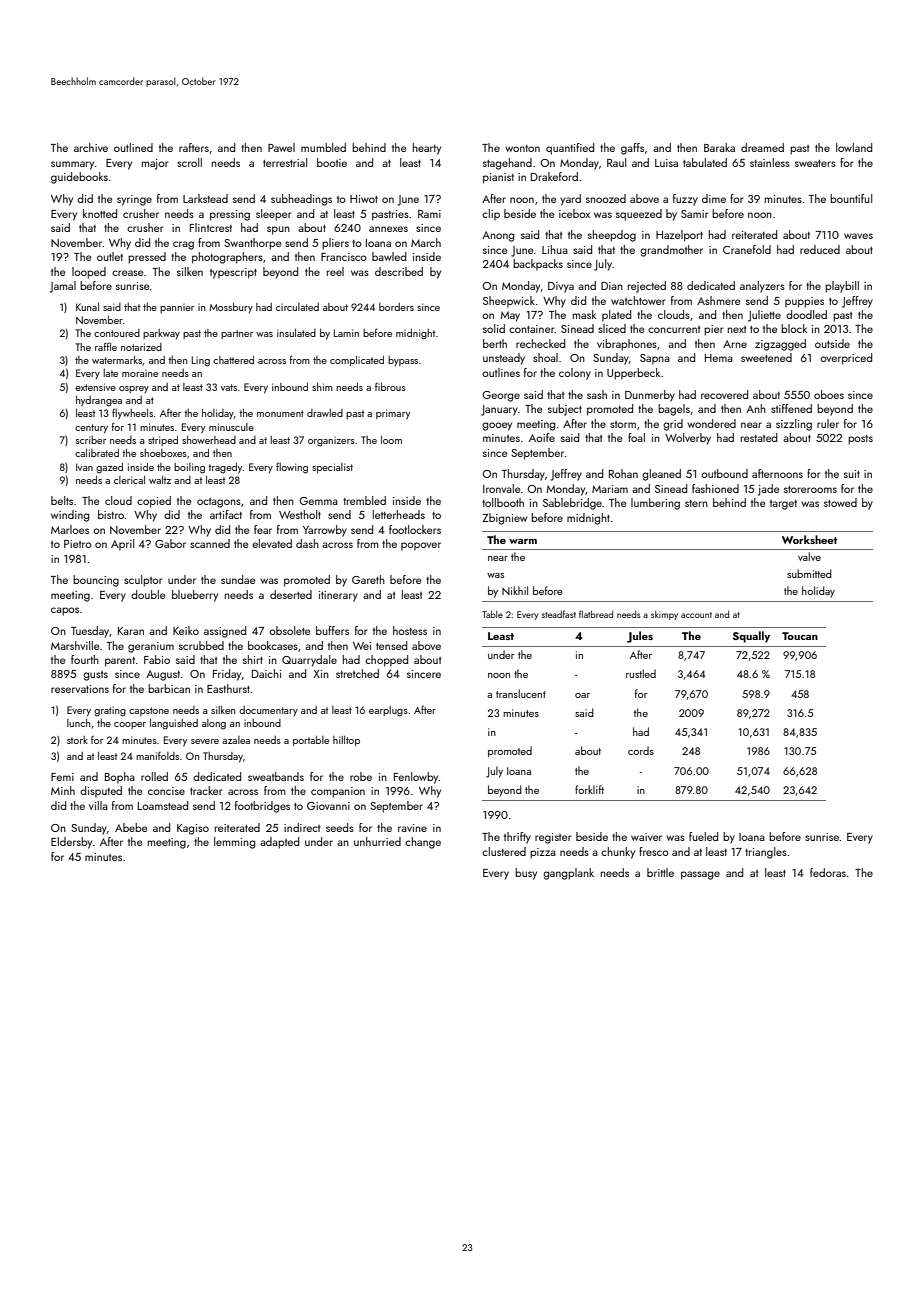 This screenshot has width=924, height=1314. Describe the element at coordinates (71, 843) in the screenshot. I see `Eldersby` at that location.
